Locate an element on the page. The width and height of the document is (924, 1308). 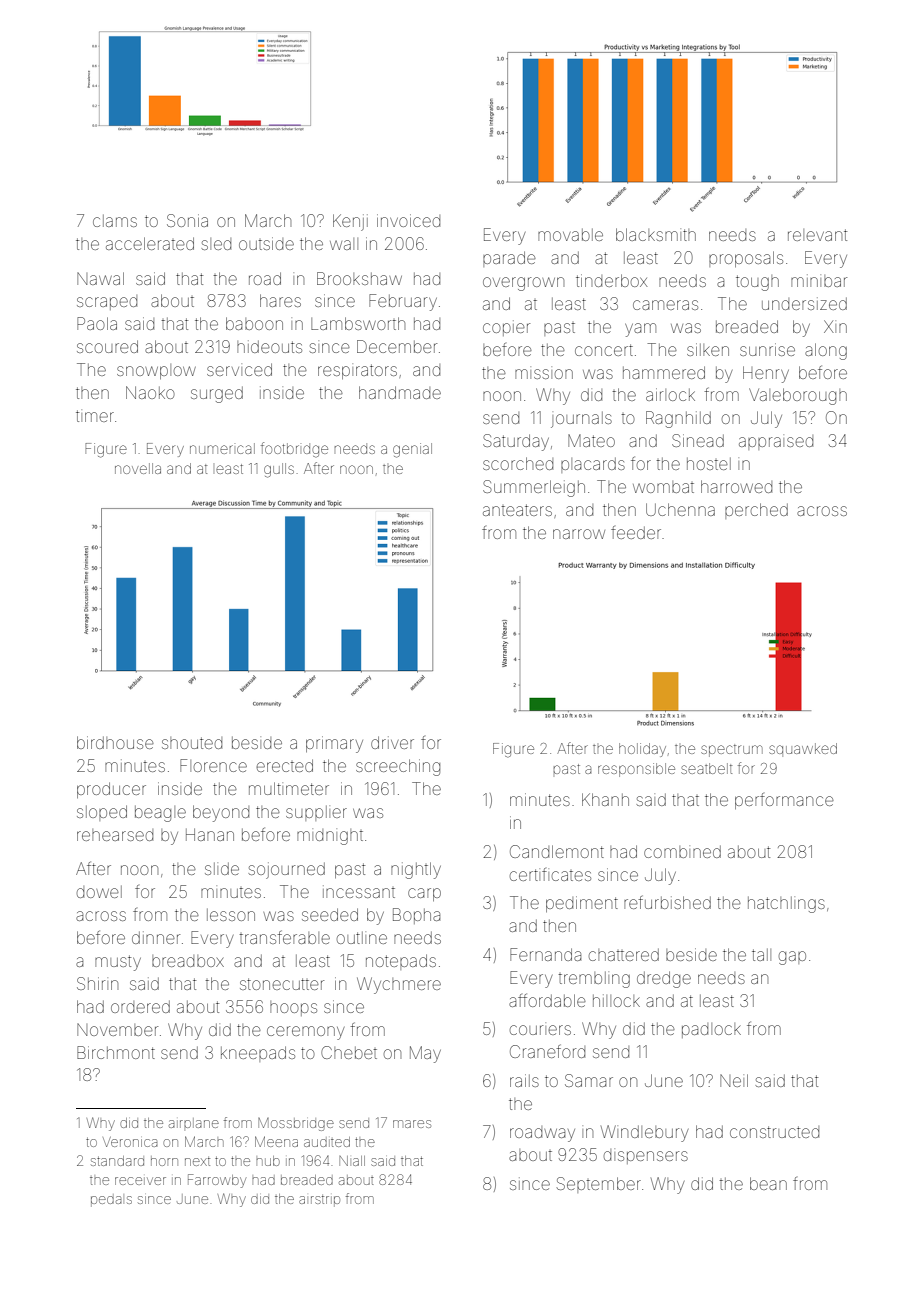
tinderbox is located at coordinates (611, 280).
